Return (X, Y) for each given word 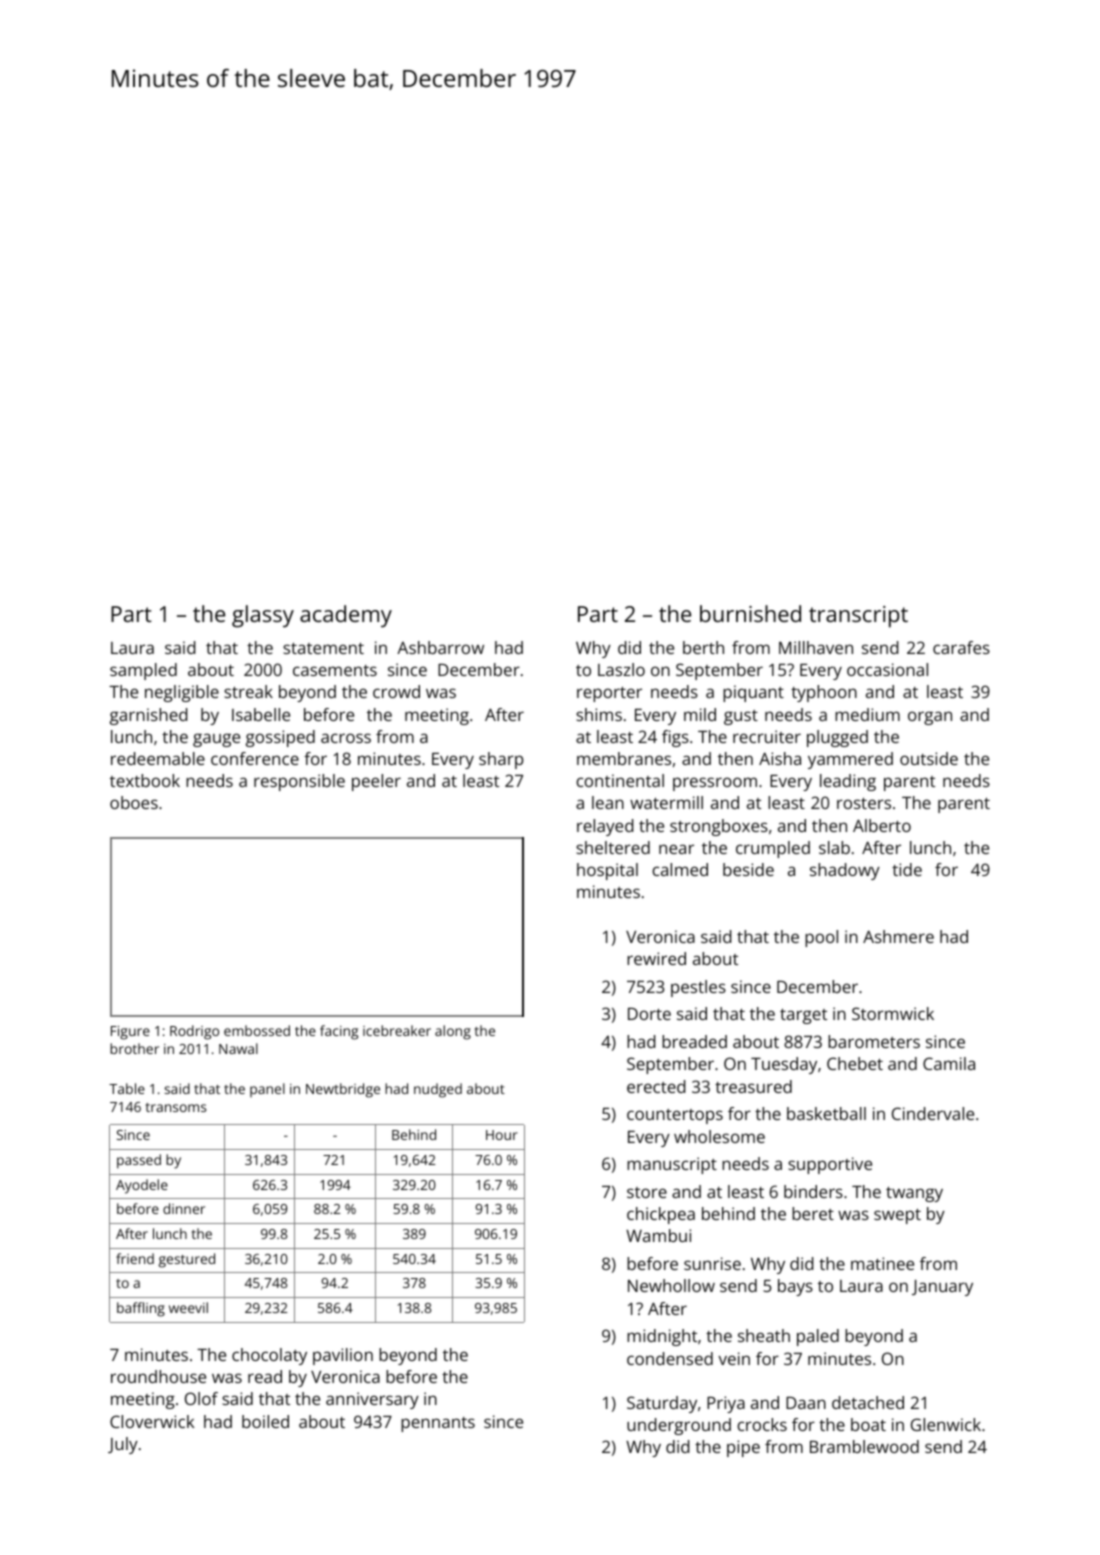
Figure (130, 1033)
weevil (188, 1307)
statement (323, 648)
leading (848, 782)
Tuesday (784, 1065)
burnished (750, 613)
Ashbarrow (440, 647)
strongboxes (719, 827)
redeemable (158, 758)
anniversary (372, 1400)
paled (818, 1337)
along (453, 1032)
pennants (438, 1424)
